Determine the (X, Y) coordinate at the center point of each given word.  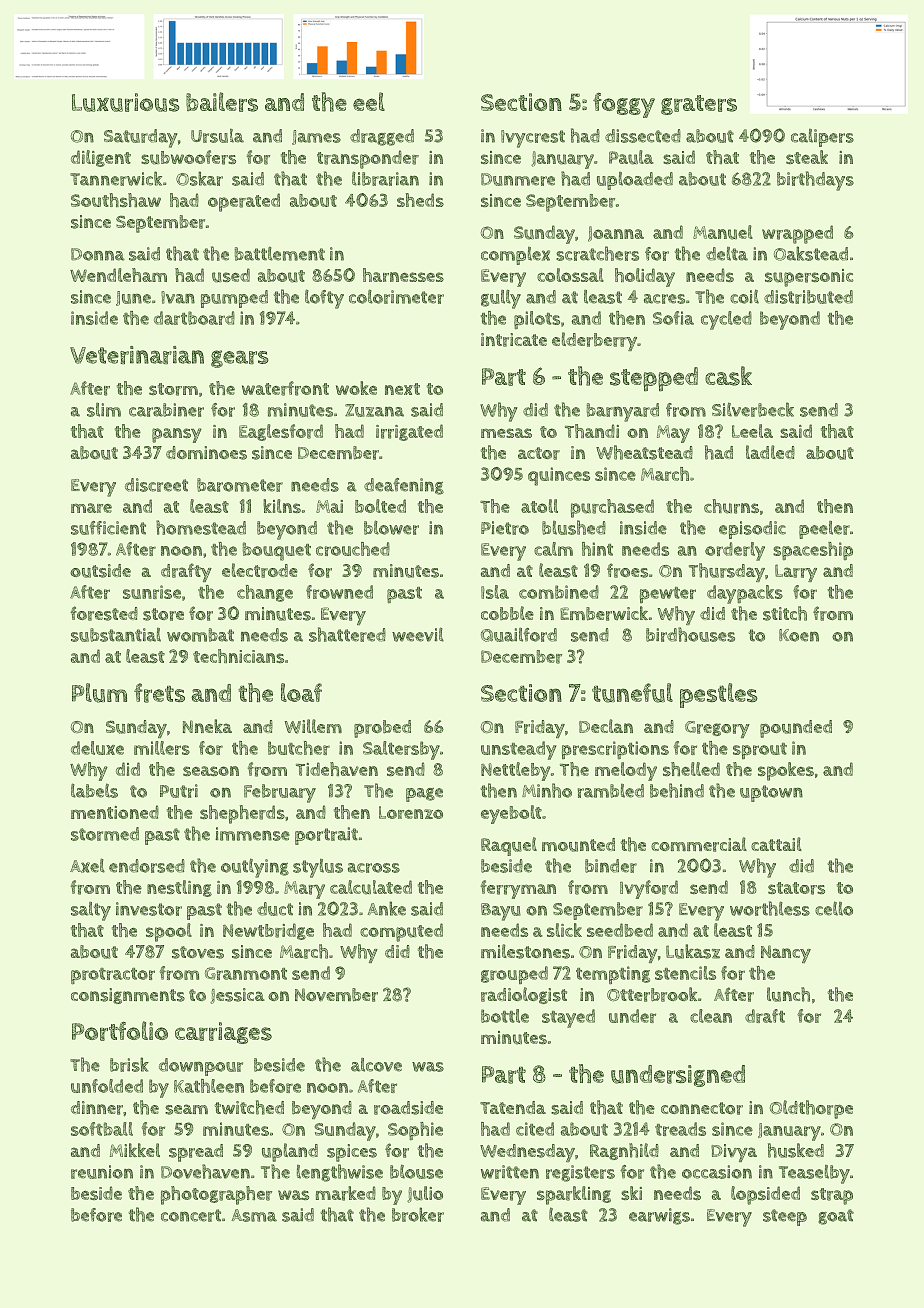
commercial (699, 844)
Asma (254, 1215)
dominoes (206, 453)
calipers (822, 138)
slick (564, 930)
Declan (606, 726)
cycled (726, 320)
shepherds (242, 814)
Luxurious (126, 102)
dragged (382, 137)
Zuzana (374, 410)
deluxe (97, 748)
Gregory (717, 729)
